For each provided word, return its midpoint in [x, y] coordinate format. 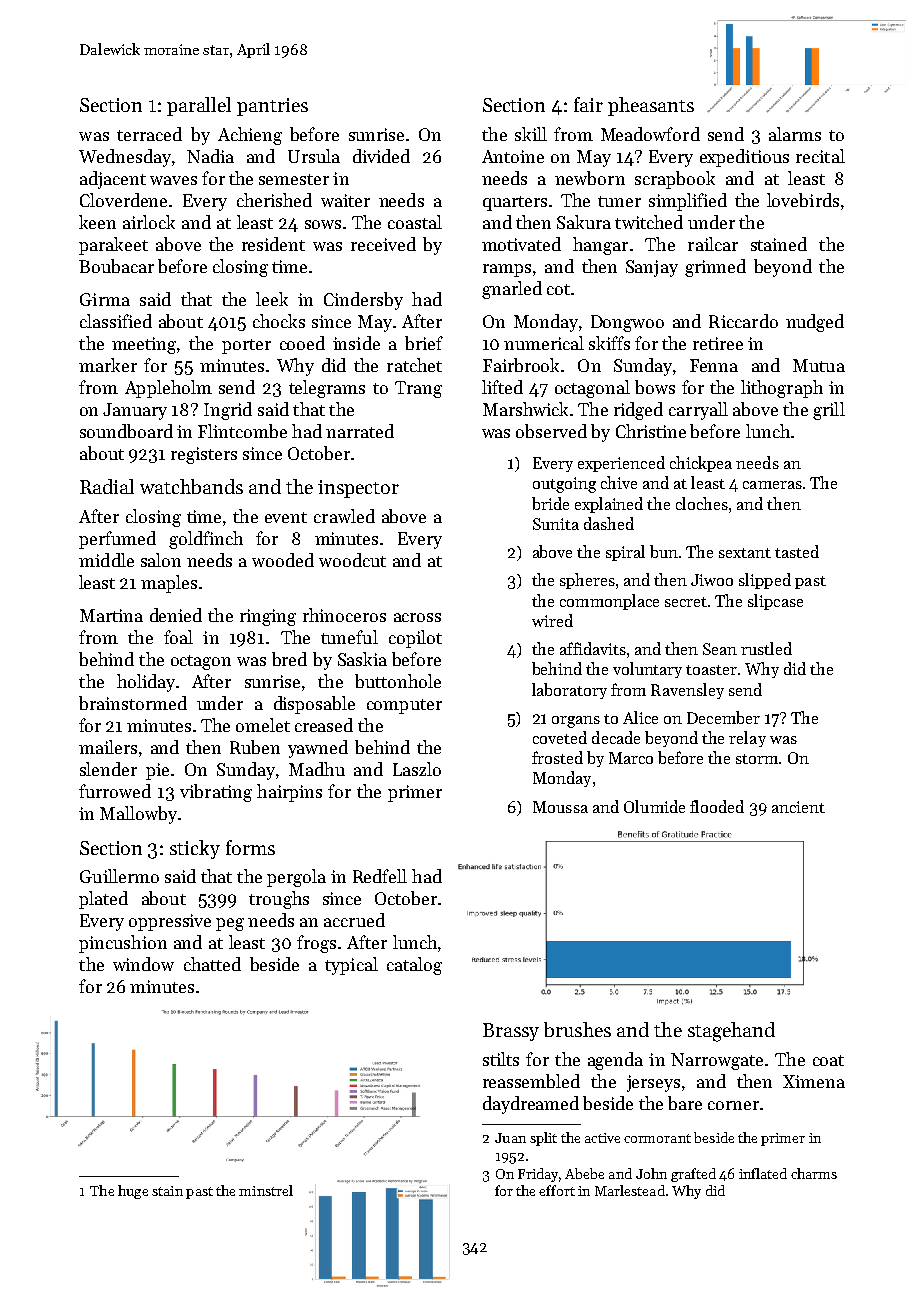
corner [733, 1105]
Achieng [250, 136]
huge [133, 1192]
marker [108, 365]
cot [558, 289]
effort [557, 1190]
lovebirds [803, 200]
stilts [501, 1059]
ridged [638, 411]
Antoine [513, 156]
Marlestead [630, 1190]
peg [230, 924]
